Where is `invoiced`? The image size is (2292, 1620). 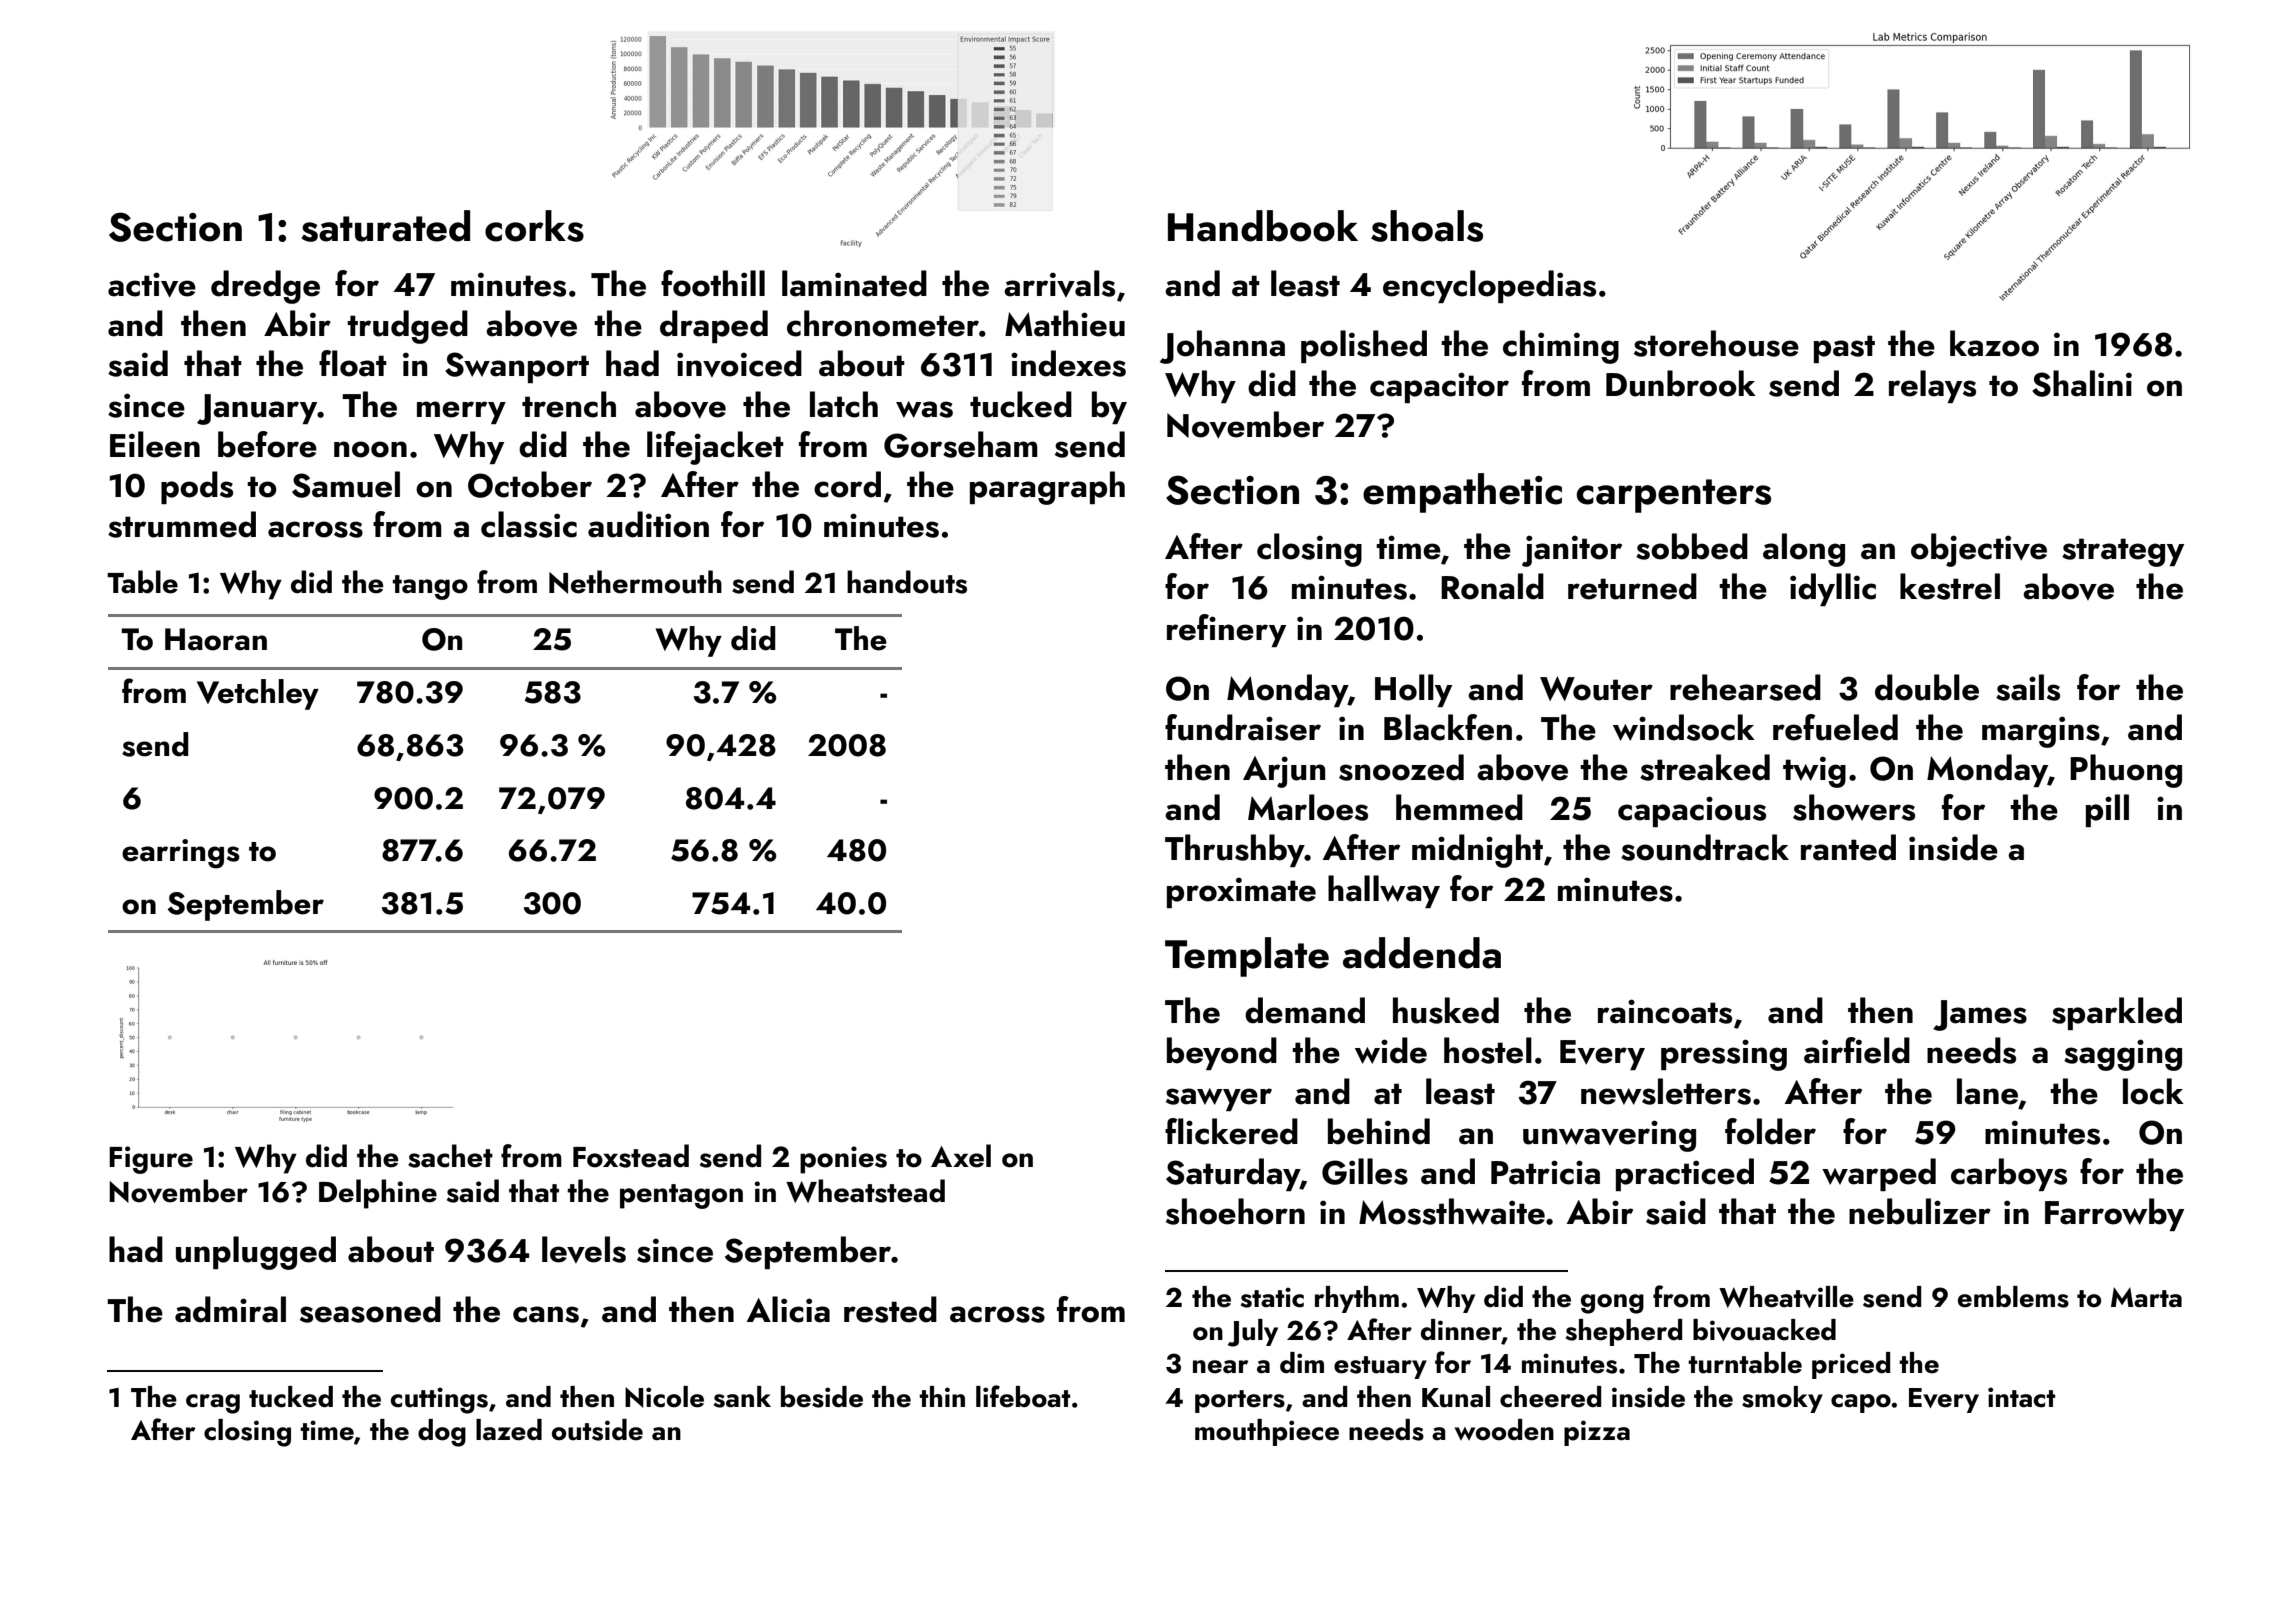
invoiced is located at coordinates (739, 363).
